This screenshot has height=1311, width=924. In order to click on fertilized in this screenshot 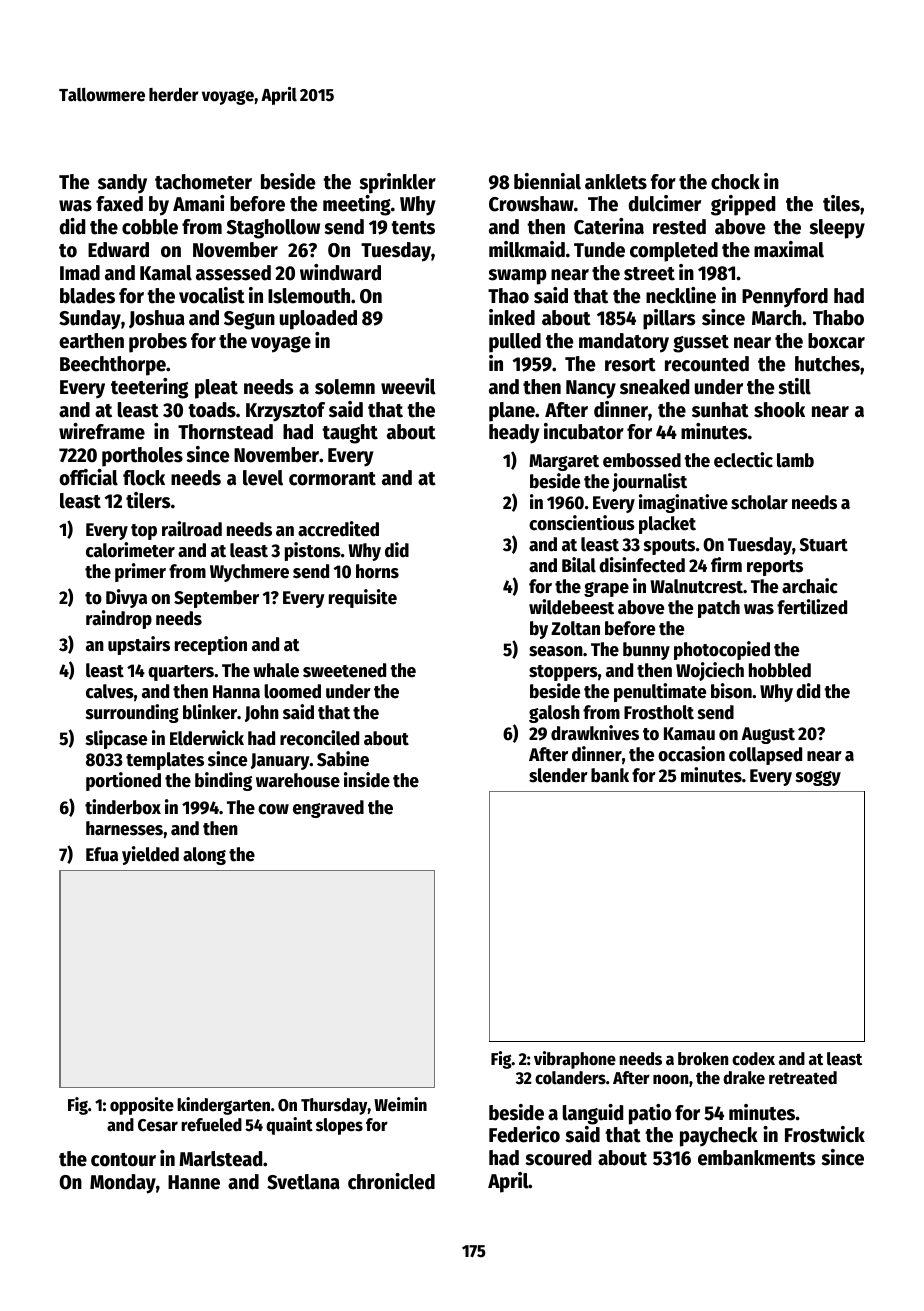, I will do `click(812, 607)`.
